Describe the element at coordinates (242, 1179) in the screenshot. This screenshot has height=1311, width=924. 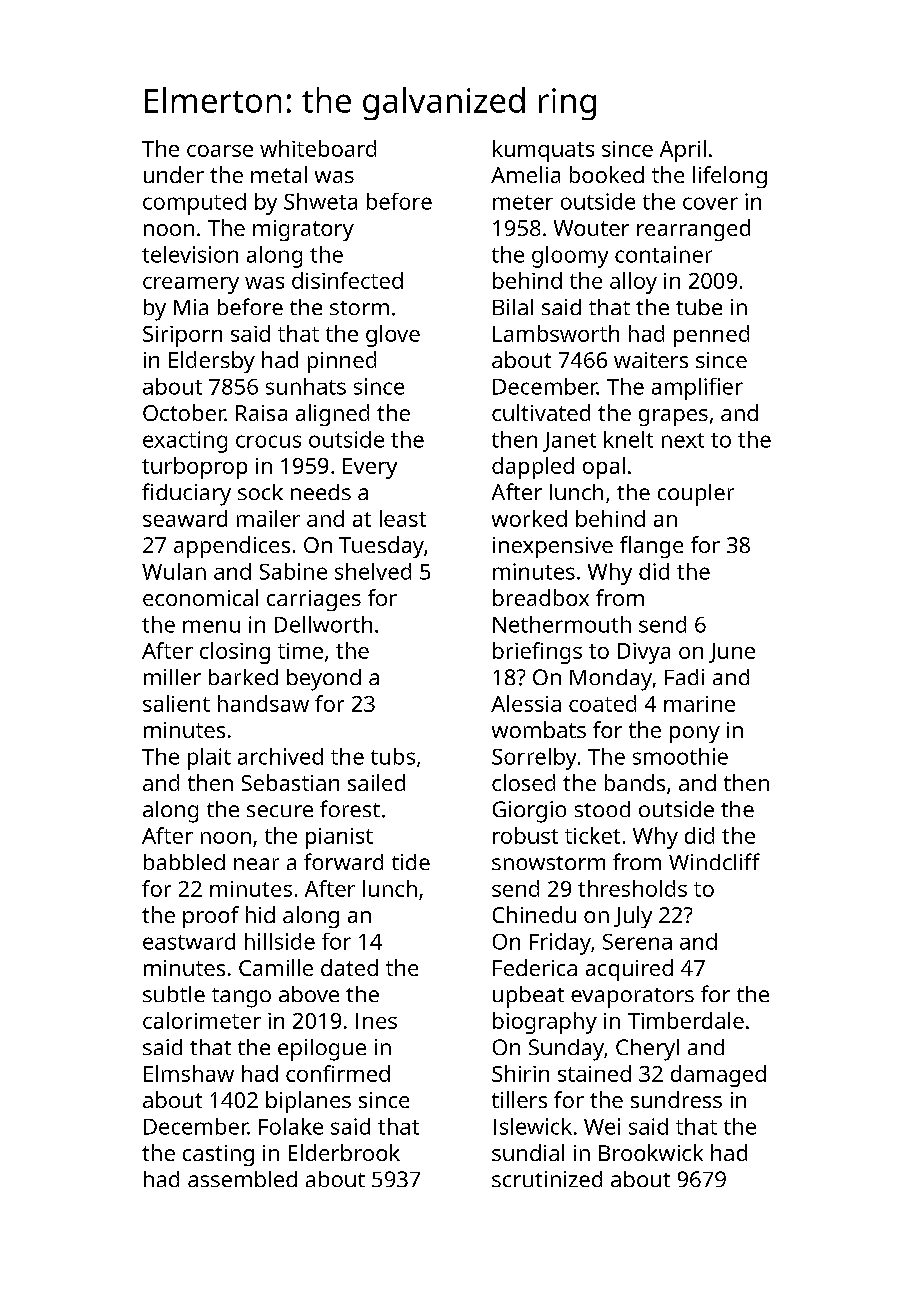
I see `assembled` at that location.
